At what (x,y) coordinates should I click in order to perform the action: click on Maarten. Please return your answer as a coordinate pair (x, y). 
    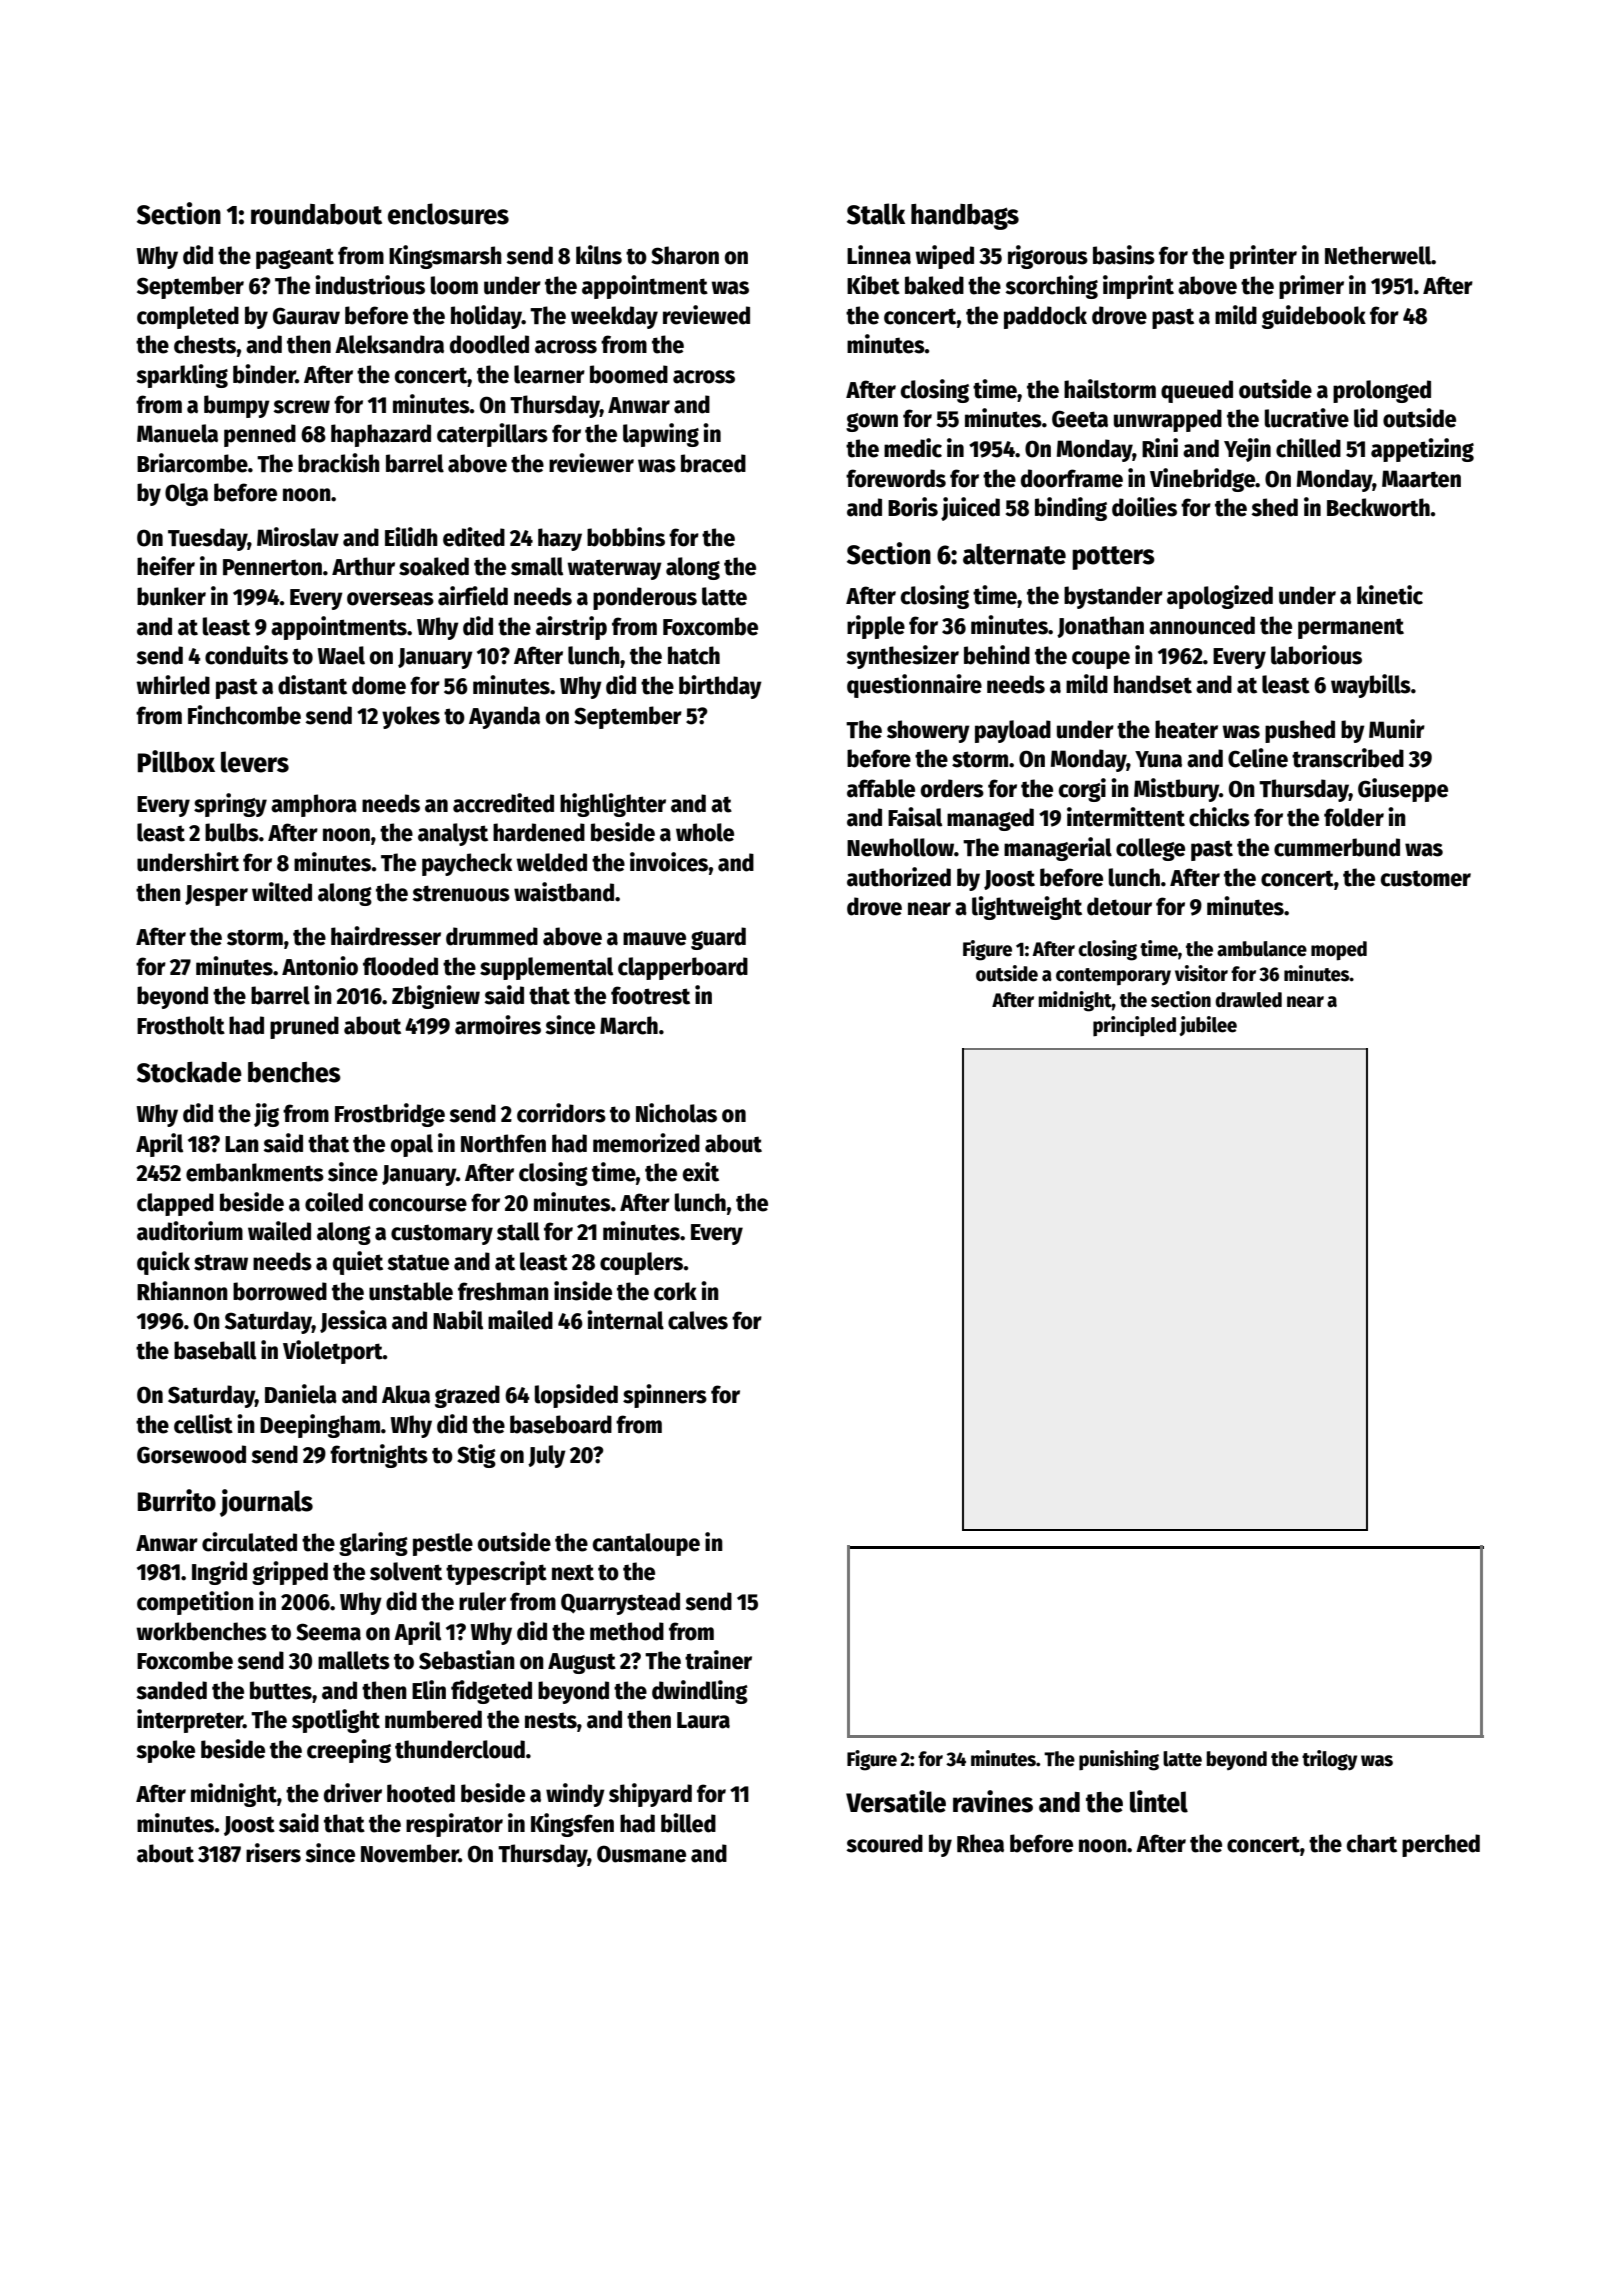
    Looking at the image, I should click on (1421, 479).
